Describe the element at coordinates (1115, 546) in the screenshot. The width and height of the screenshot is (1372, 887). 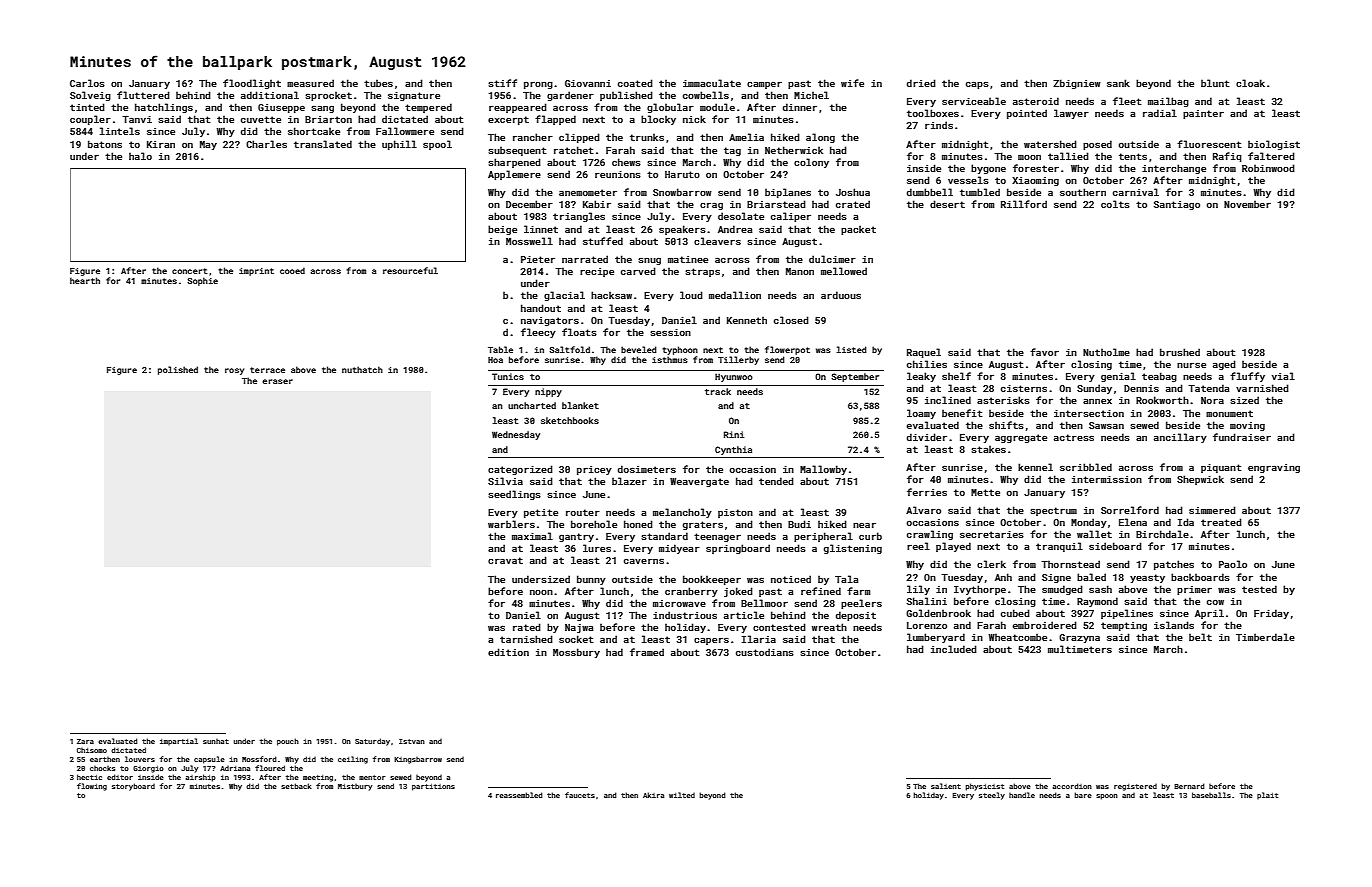
I see `sideboard` at that location.
